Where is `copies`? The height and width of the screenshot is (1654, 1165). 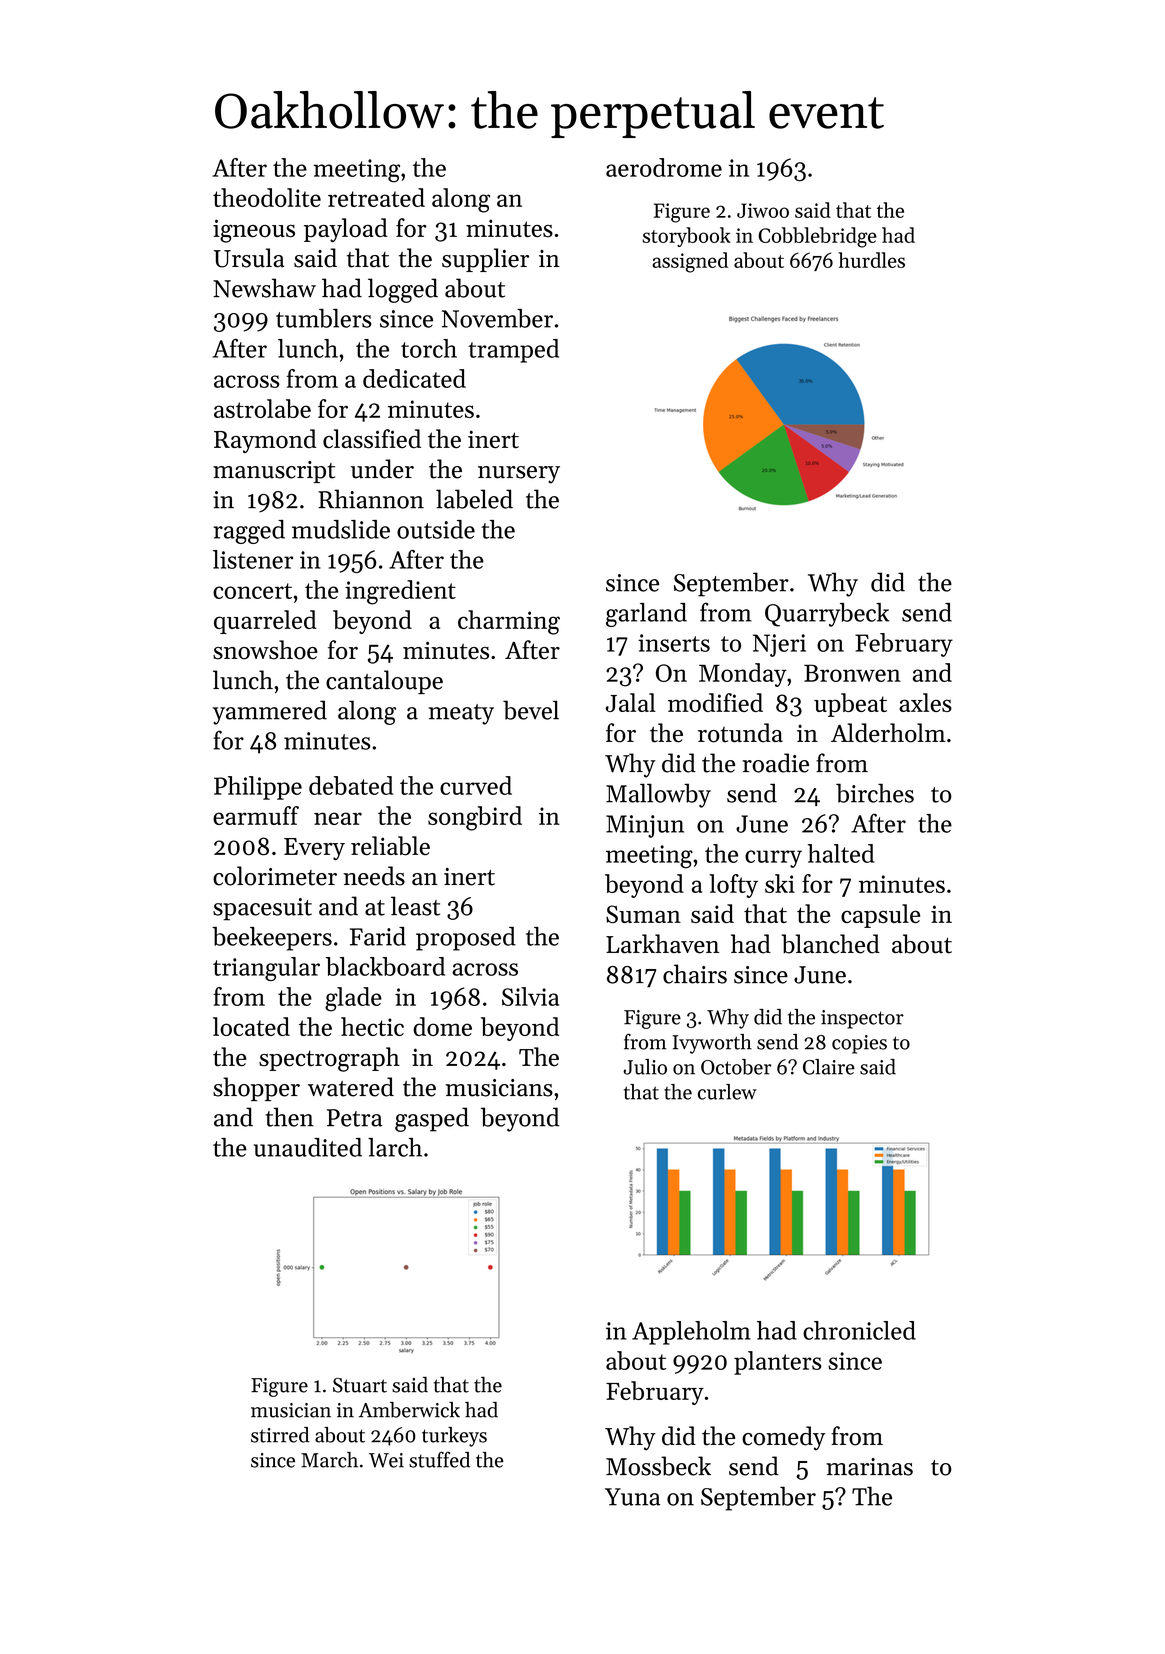 copies is located at coordinates (859, 1044).
